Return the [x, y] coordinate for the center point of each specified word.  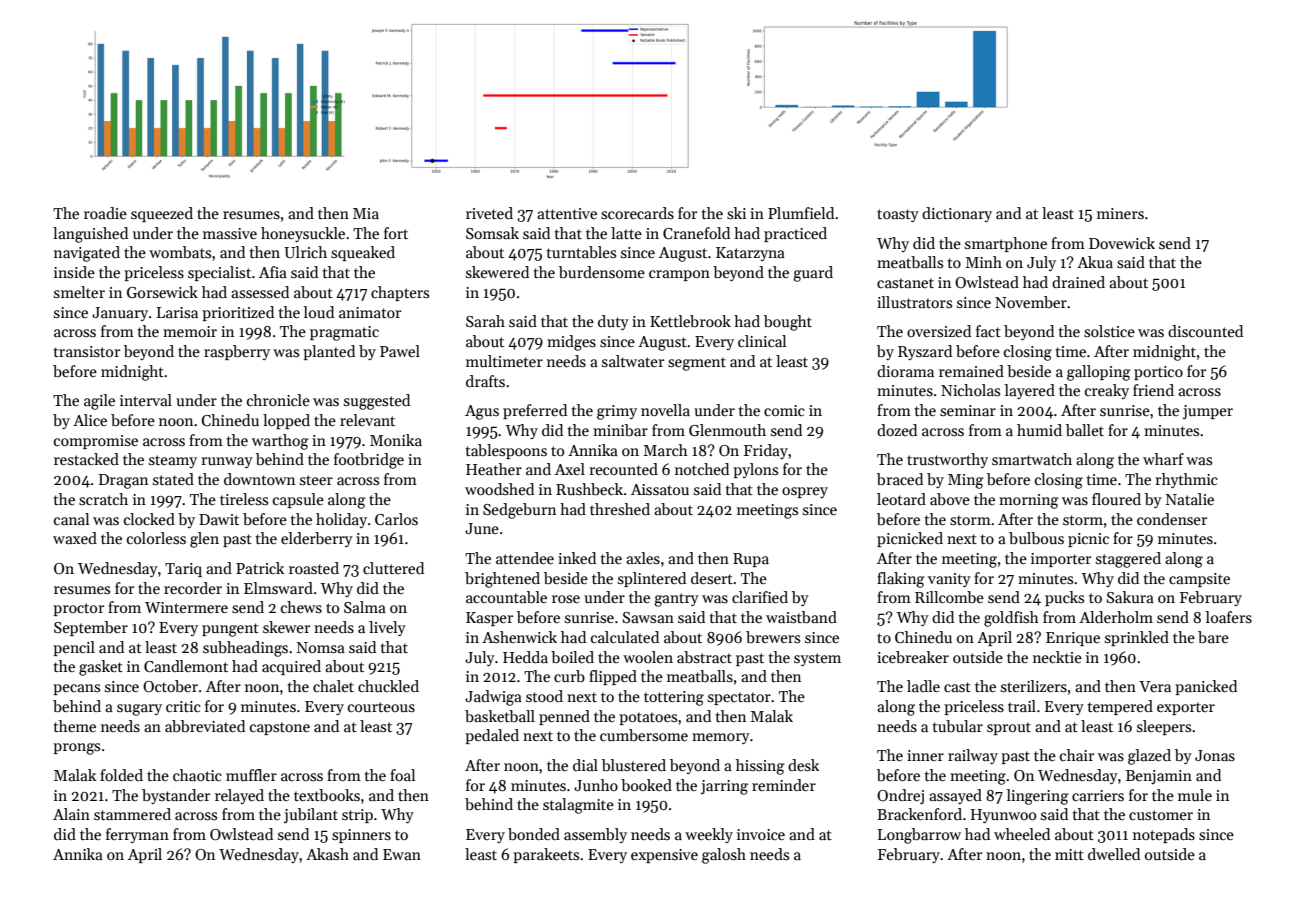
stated [173, 479]
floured [1116, 499]
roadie [105, 213]
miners [1120, 213]
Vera [1155, 686]
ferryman [137, 835]
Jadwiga [493, 698]
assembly [595, 835]
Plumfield [801, 213]
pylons [755, 470]
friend [1153, 390]
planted [329, 352]
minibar [620, 430]
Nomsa [321, 647]
